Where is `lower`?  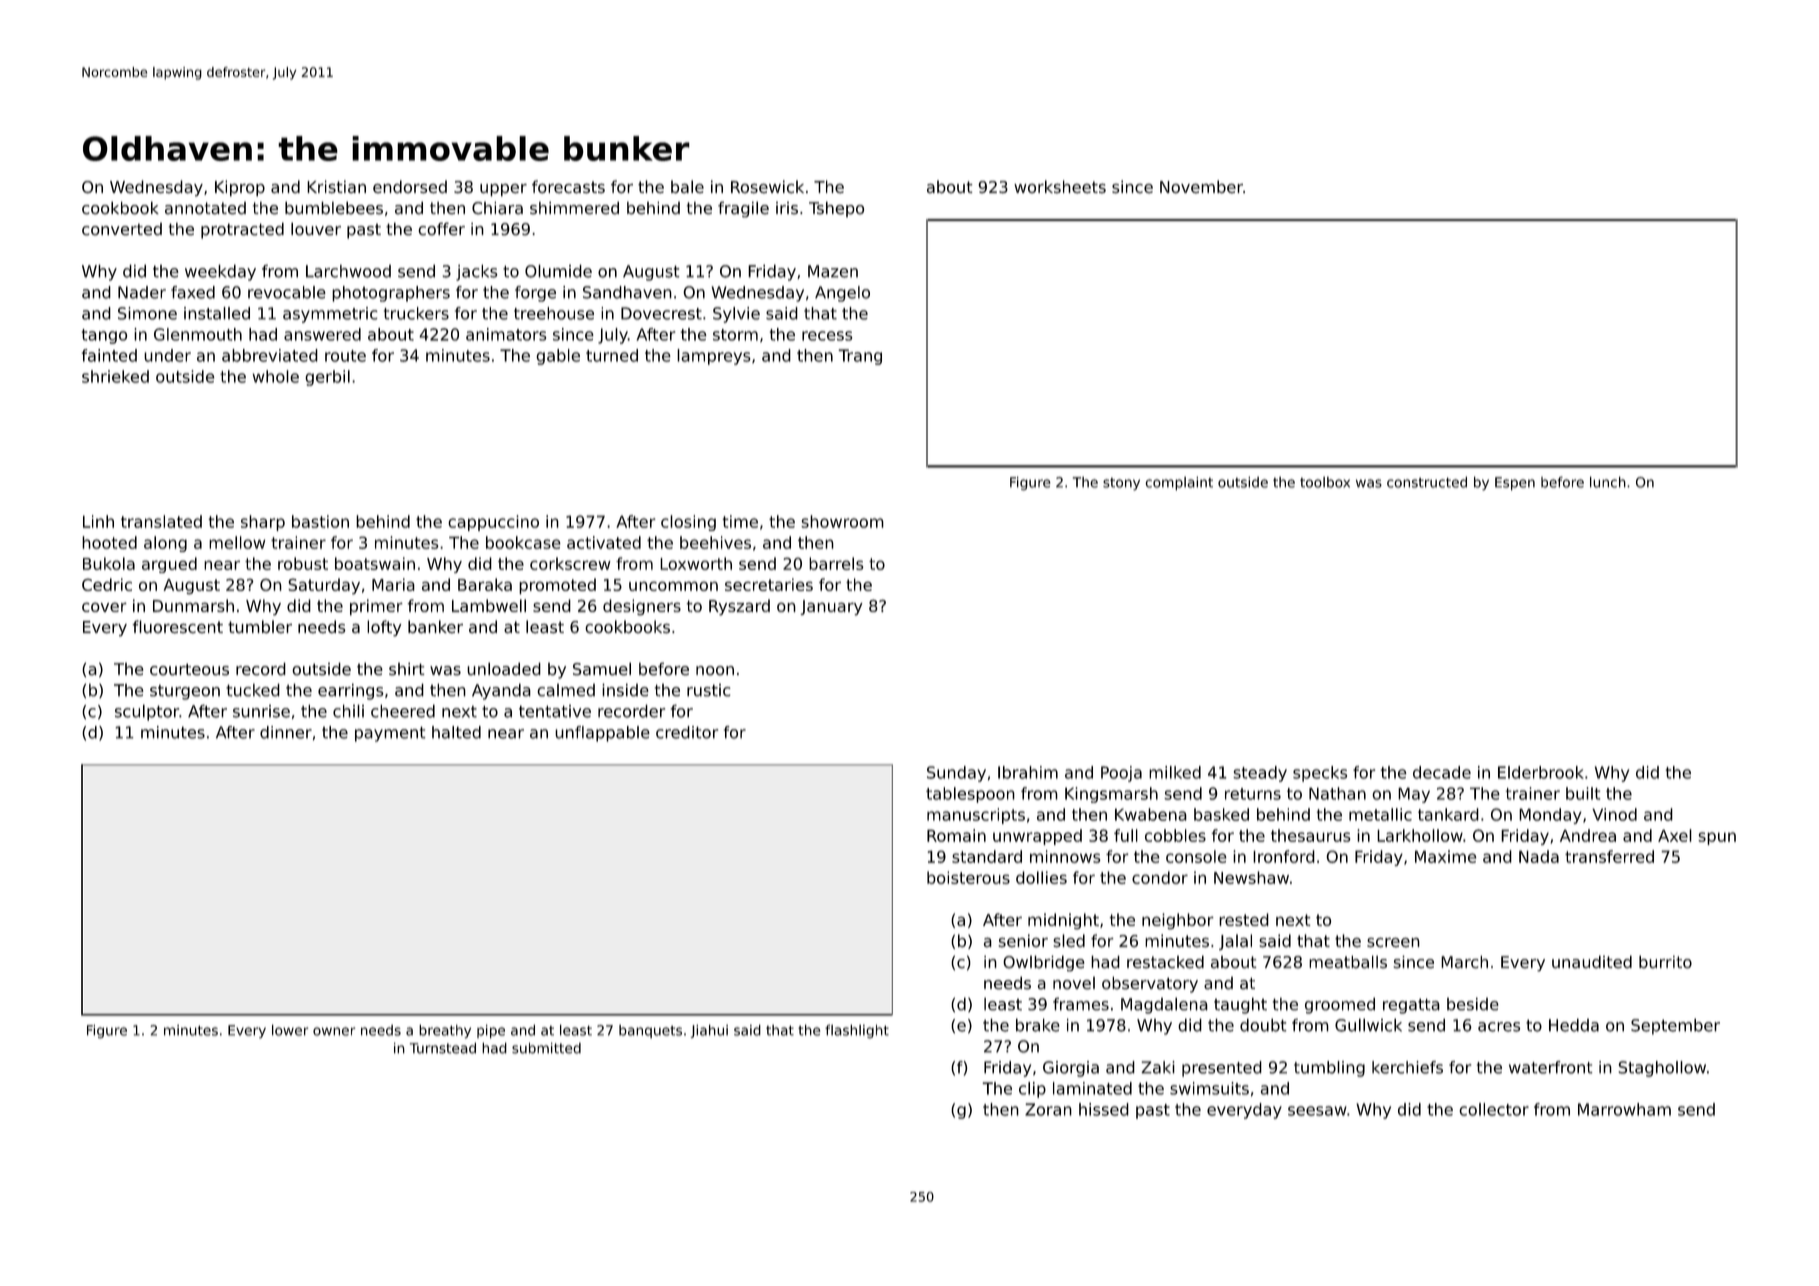
lower is located at coordinates (290, 1030).
